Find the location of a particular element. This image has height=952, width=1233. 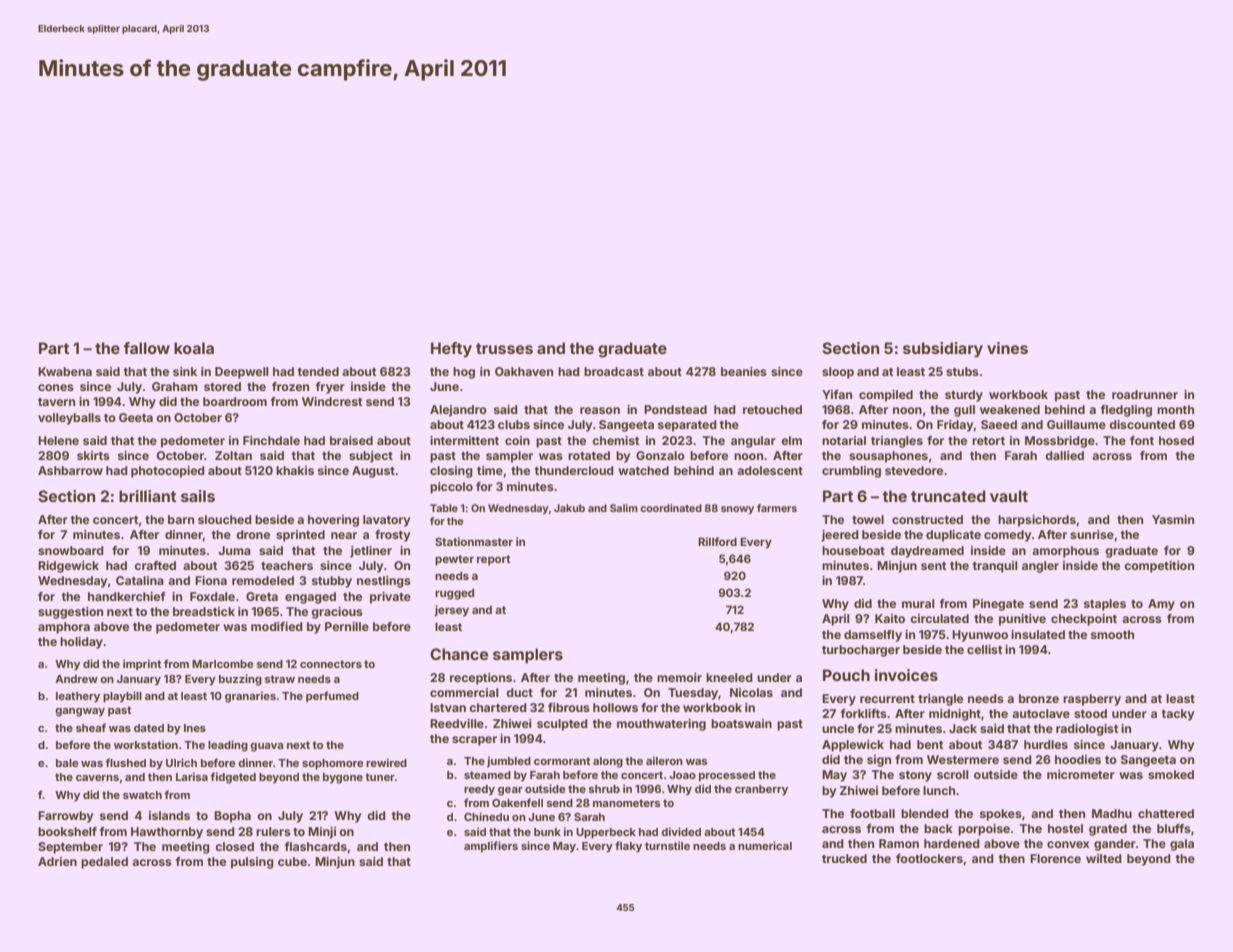

Finchdale is located at coordinates (271, 440).
